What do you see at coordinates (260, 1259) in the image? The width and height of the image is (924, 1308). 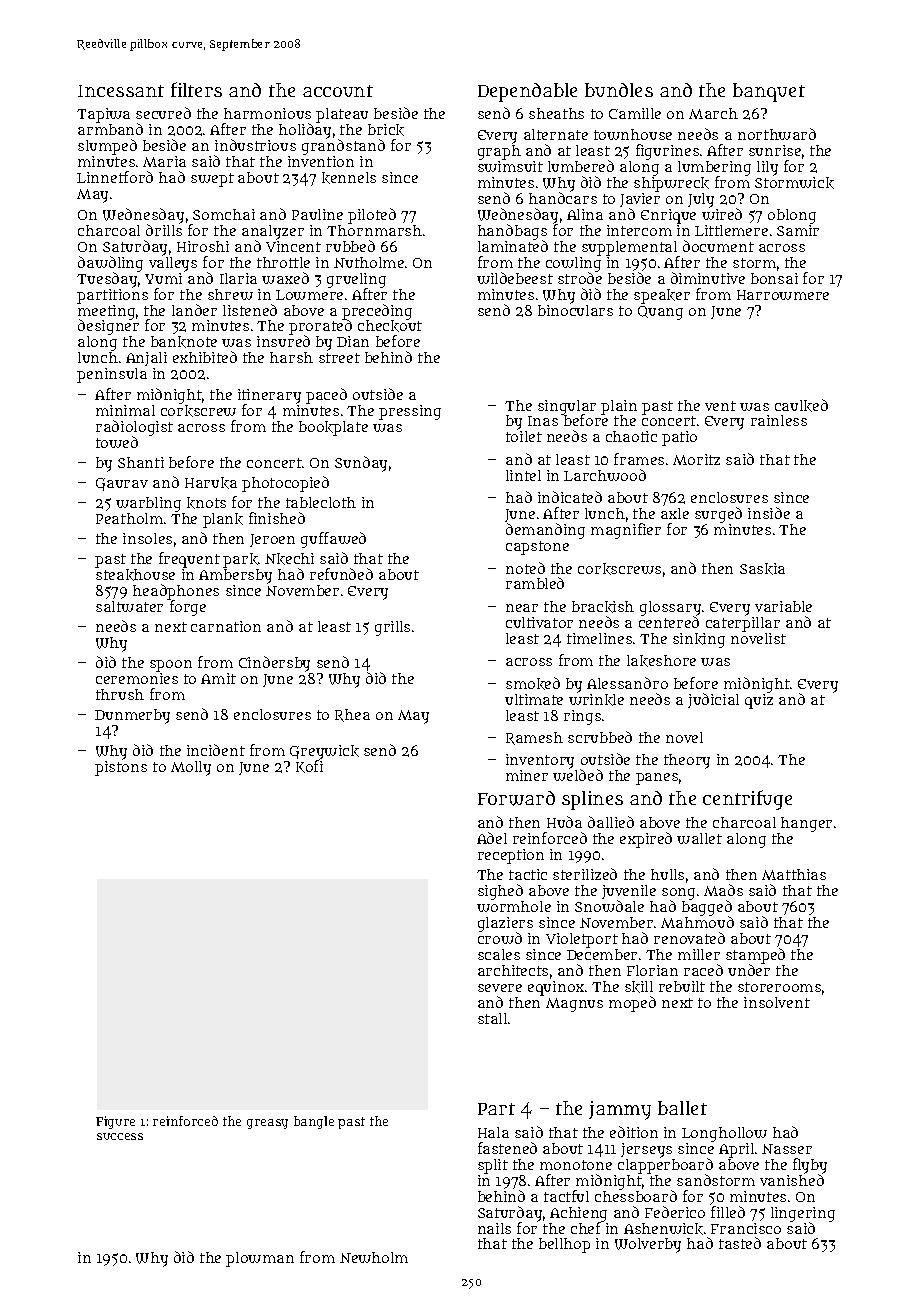 I see `plowman` at bounding box center [260, 1259].
